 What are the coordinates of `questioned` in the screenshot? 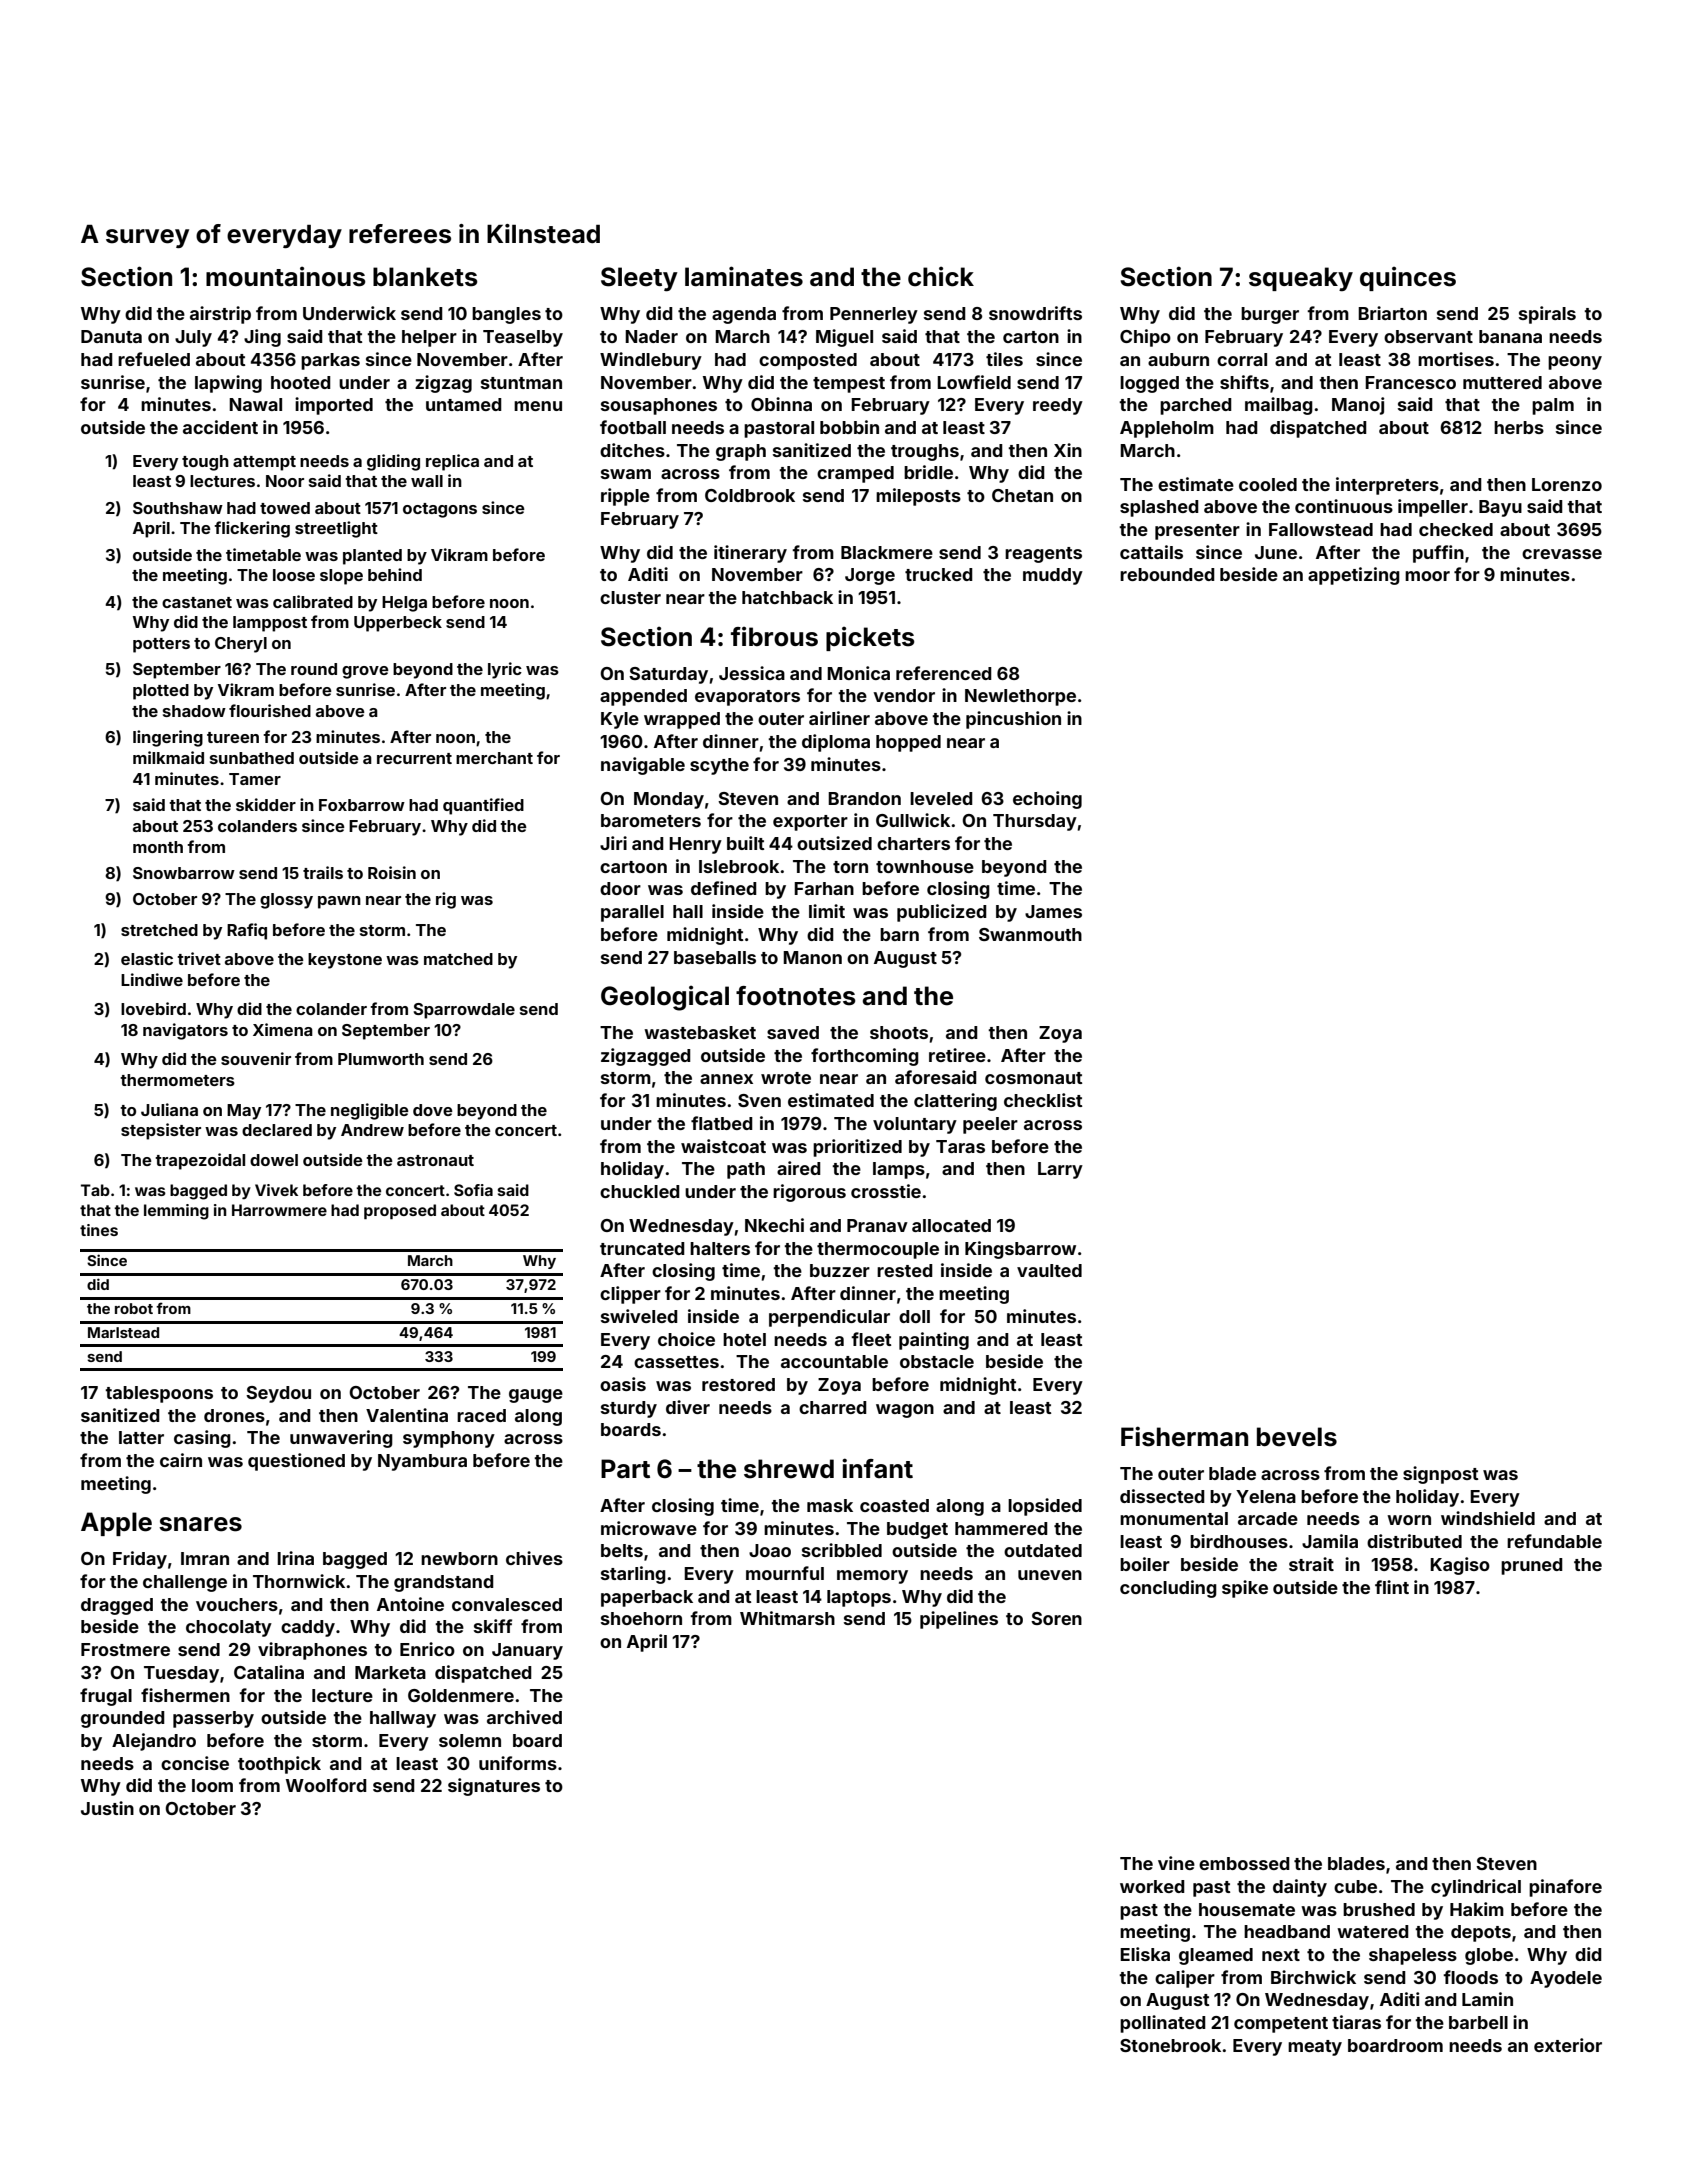 It's located at (296, 1462).
